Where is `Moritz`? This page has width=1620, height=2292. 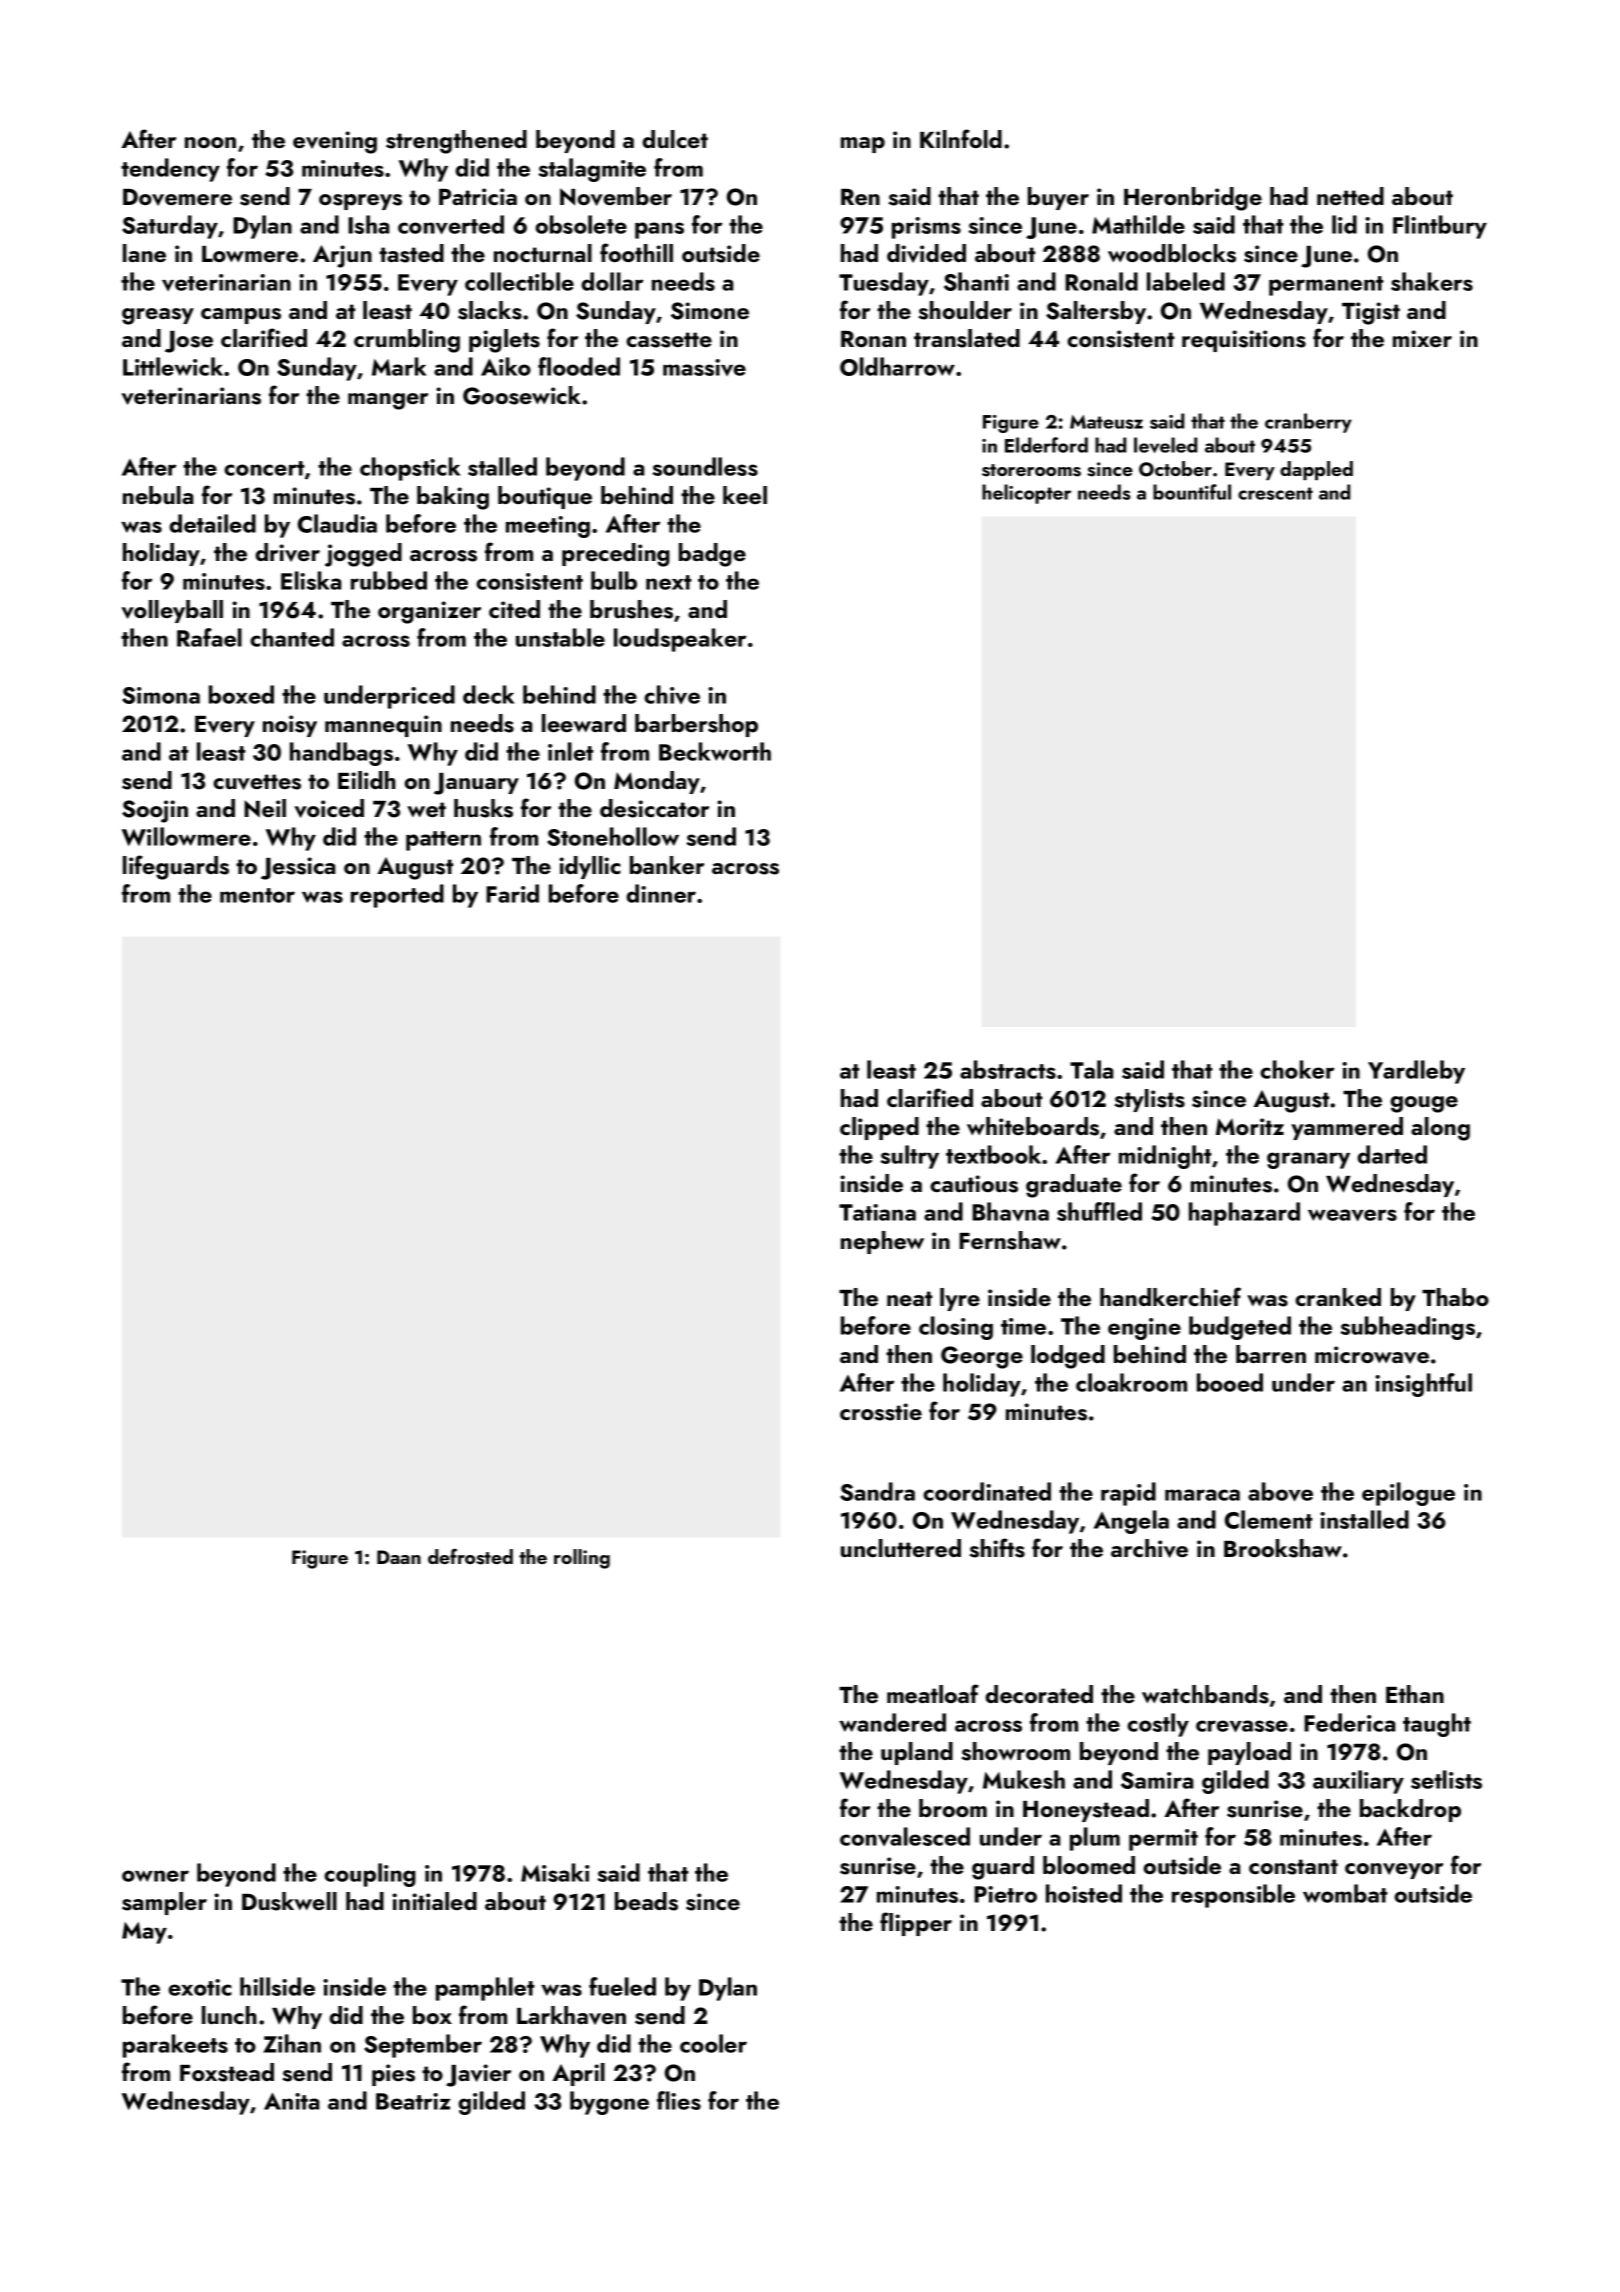
Moritz is located at coordinates (1250, 1126).
